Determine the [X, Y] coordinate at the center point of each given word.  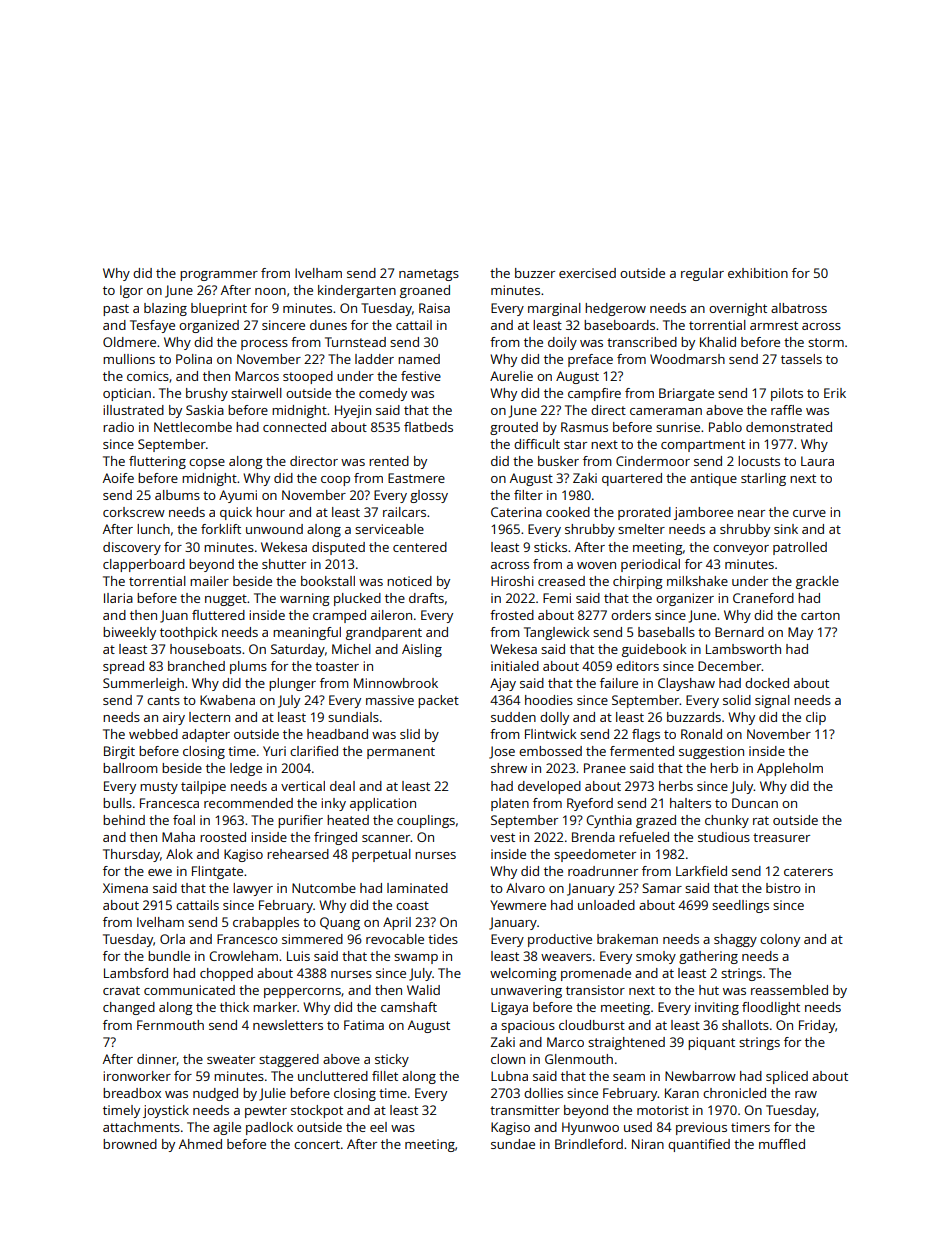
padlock [269, 1128]
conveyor [741, 550]
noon [270, 291]
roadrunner [603, 871]
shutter [284, 564]
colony [780, 940]
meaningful [307, 633]
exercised [587, 273]
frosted [512, 615]
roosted [223, 837]
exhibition [758, 273]
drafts [426, 598]
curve [809, 513]
